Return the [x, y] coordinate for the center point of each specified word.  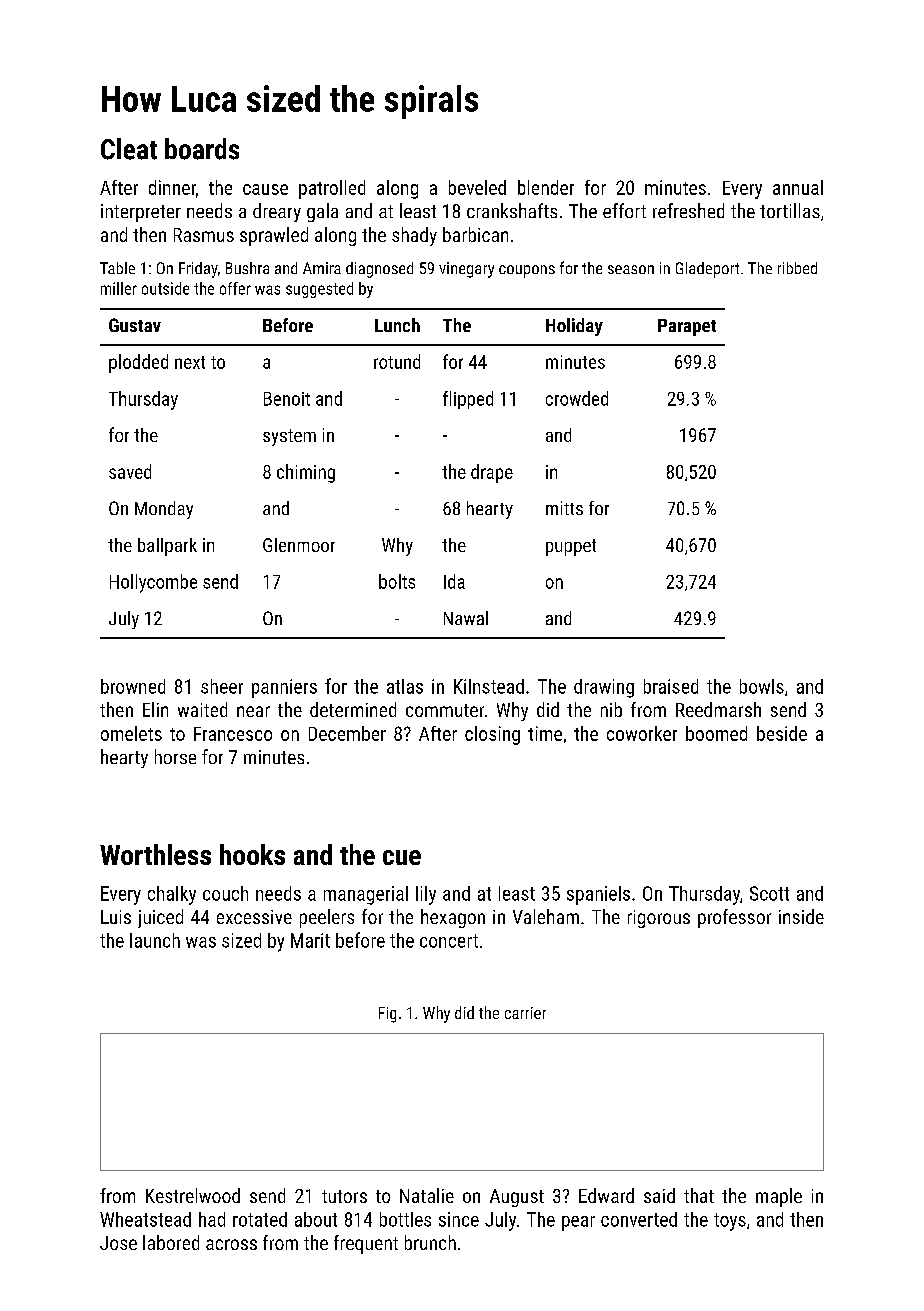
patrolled [332, 189]
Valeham [546, 916]
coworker [642, 733]
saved [130, 471]
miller [119, 288]
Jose [118, 1243]
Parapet [687, 327]
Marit [310, 940]
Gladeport [707, 270]
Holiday [574, 327]
